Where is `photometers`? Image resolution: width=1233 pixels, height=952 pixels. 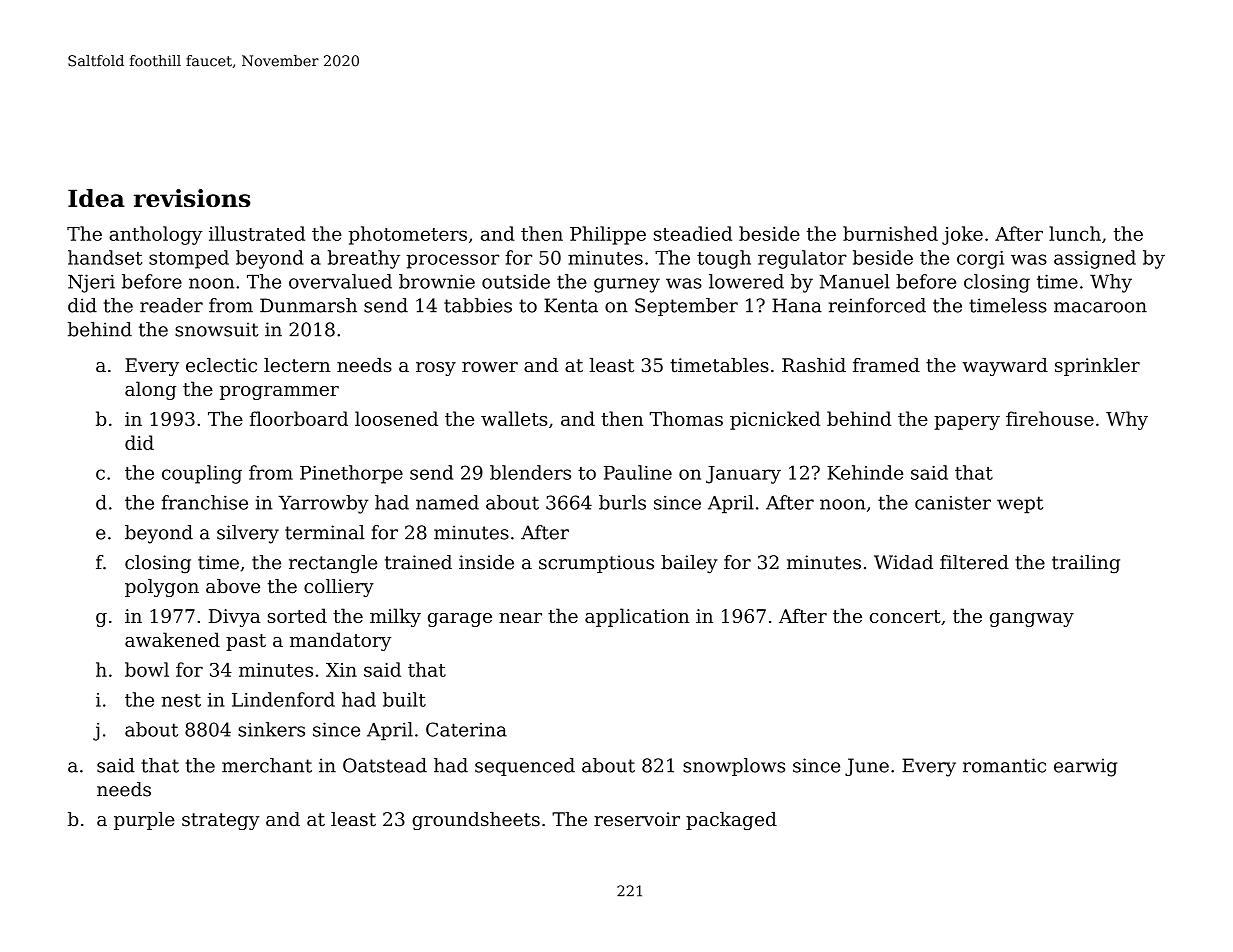
photometers is located at coordinates (408, 235).
